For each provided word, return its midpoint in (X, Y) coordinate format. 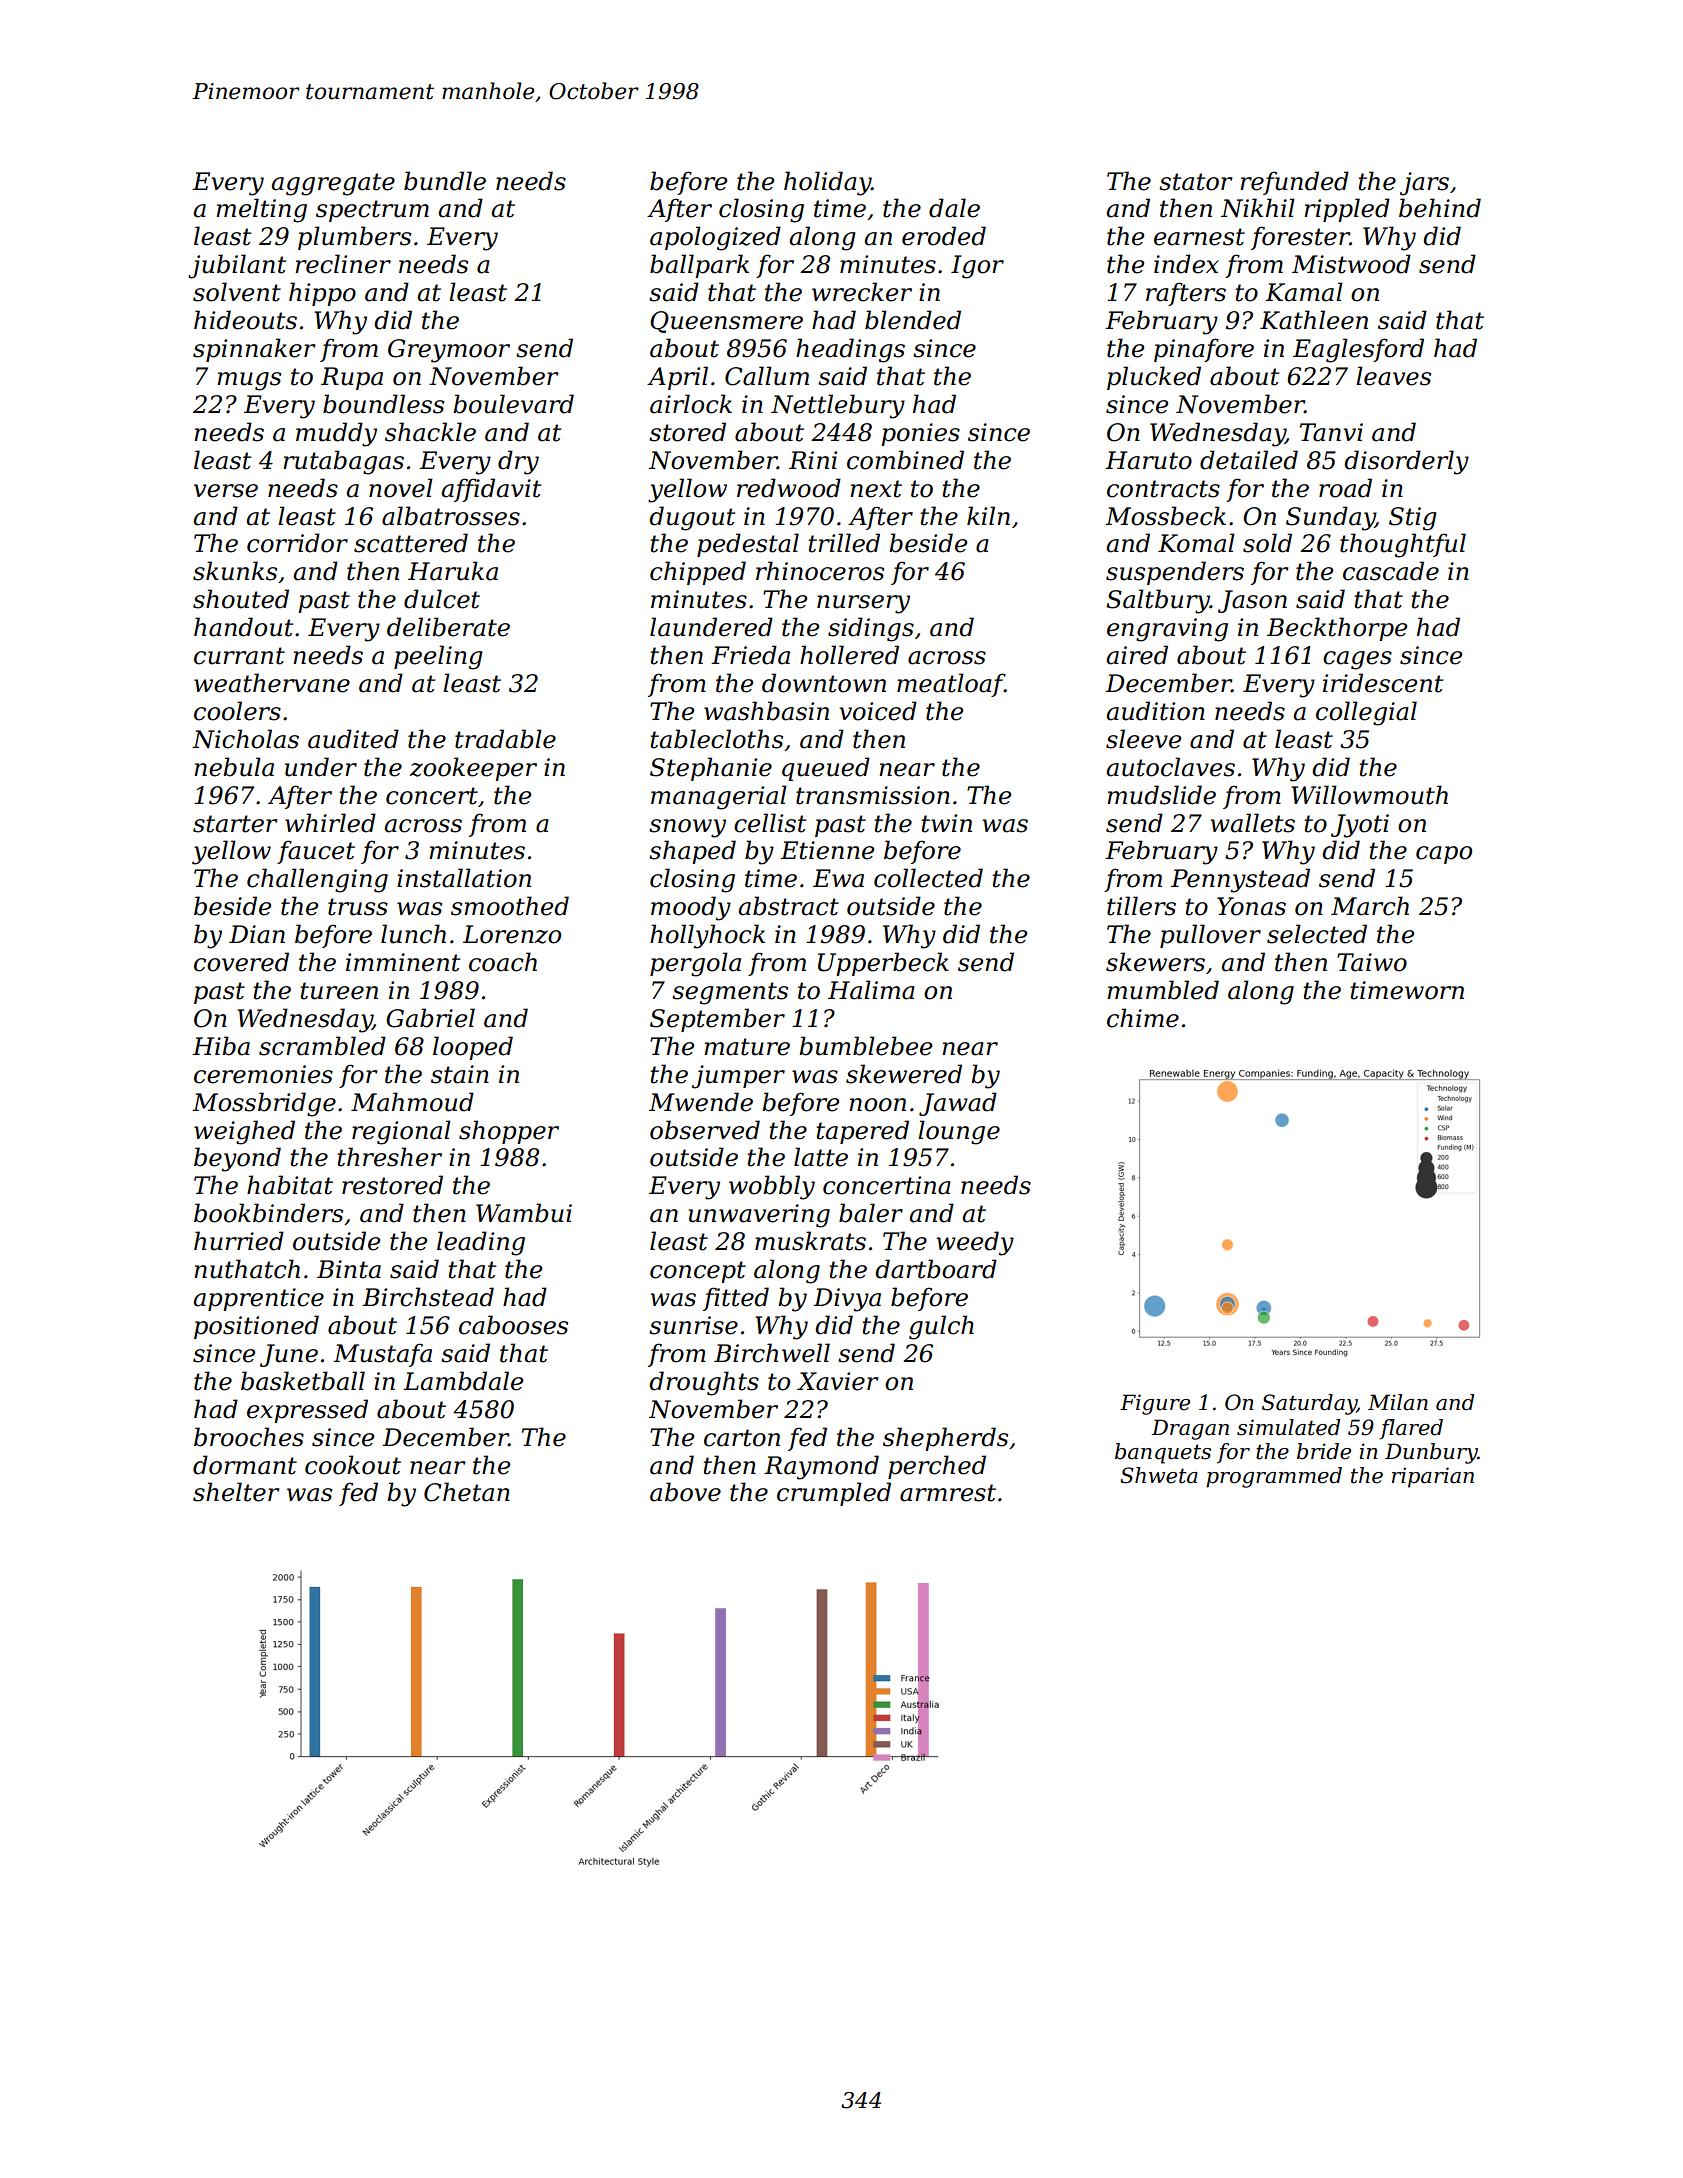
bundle (445, 181)
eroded (944, 236)
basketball (303, 1381)
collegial (1366, 713)
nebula (234, 767)
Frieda (750, 655)
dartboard (936, 1269)
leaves (1393, 376)
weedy (975, 1243)
